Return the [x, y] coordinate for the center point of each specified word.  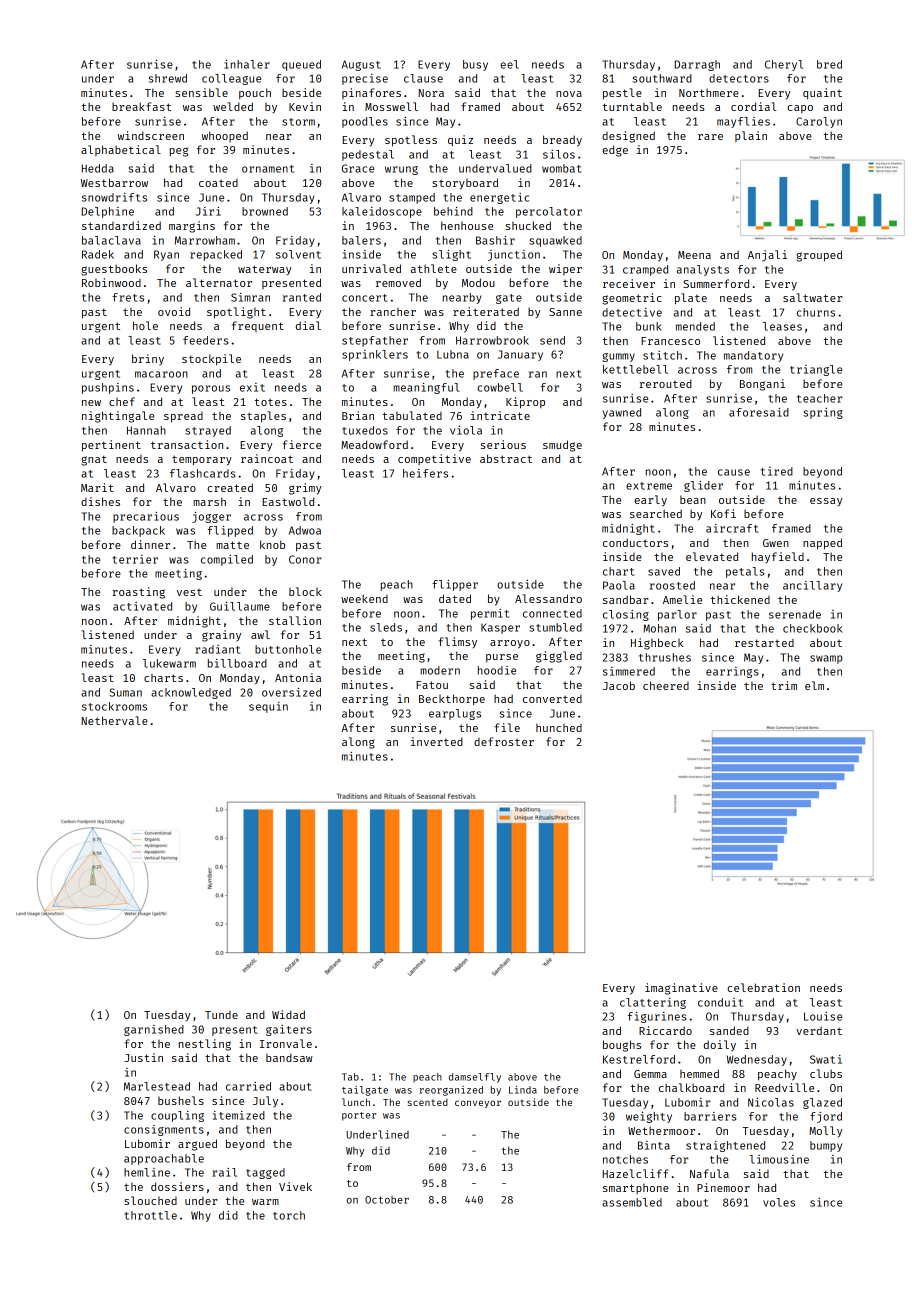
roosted [672, 585]
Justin [143, 1057]
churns [816, 312]
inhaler [247, 64]
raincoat [267, 458]
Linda [523, 1090]
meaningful [426, 388]
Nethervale [115, 720]
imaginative [681, 989]
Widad [288, 1014]
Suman [125, 692]
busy [475, 65]
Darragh [697, 65]
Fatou [432, 685]
